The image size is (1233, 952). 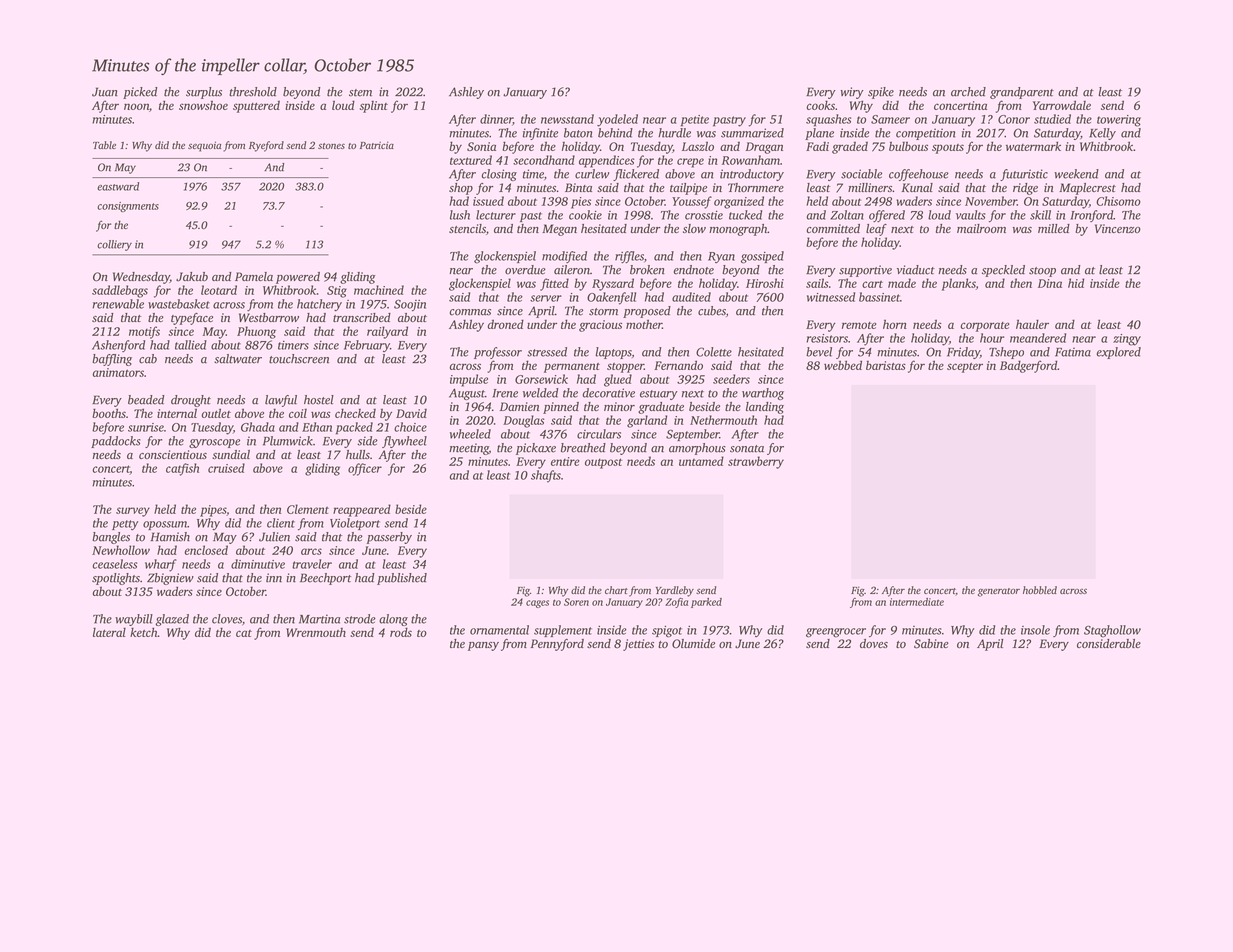 What do you see at coordinates (1028, 366) in the page?
I see `Badgerford` at bounding box center [1028, 366].
